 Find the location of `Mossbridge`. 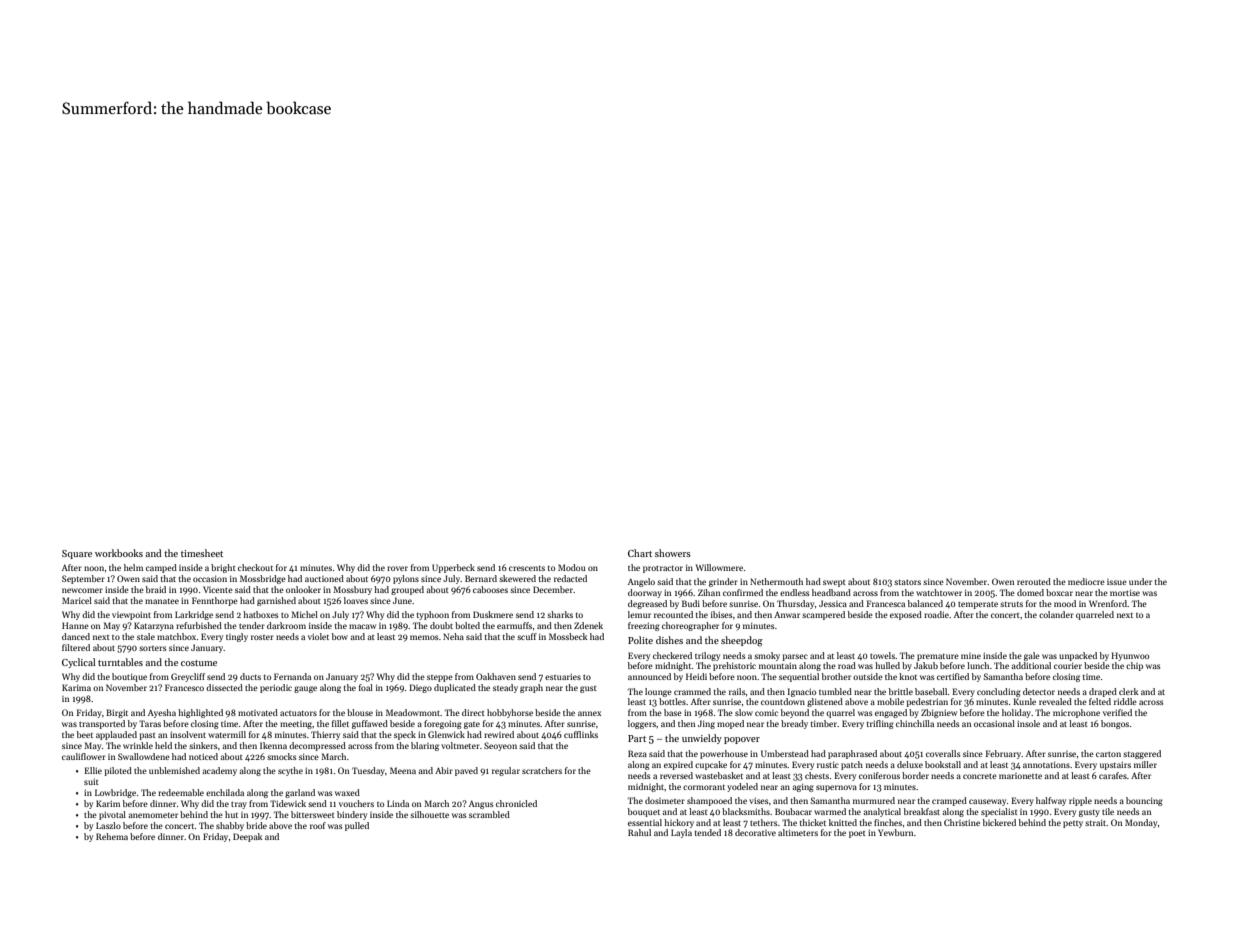

Mossbridge is located at coordinates (263, 579).
